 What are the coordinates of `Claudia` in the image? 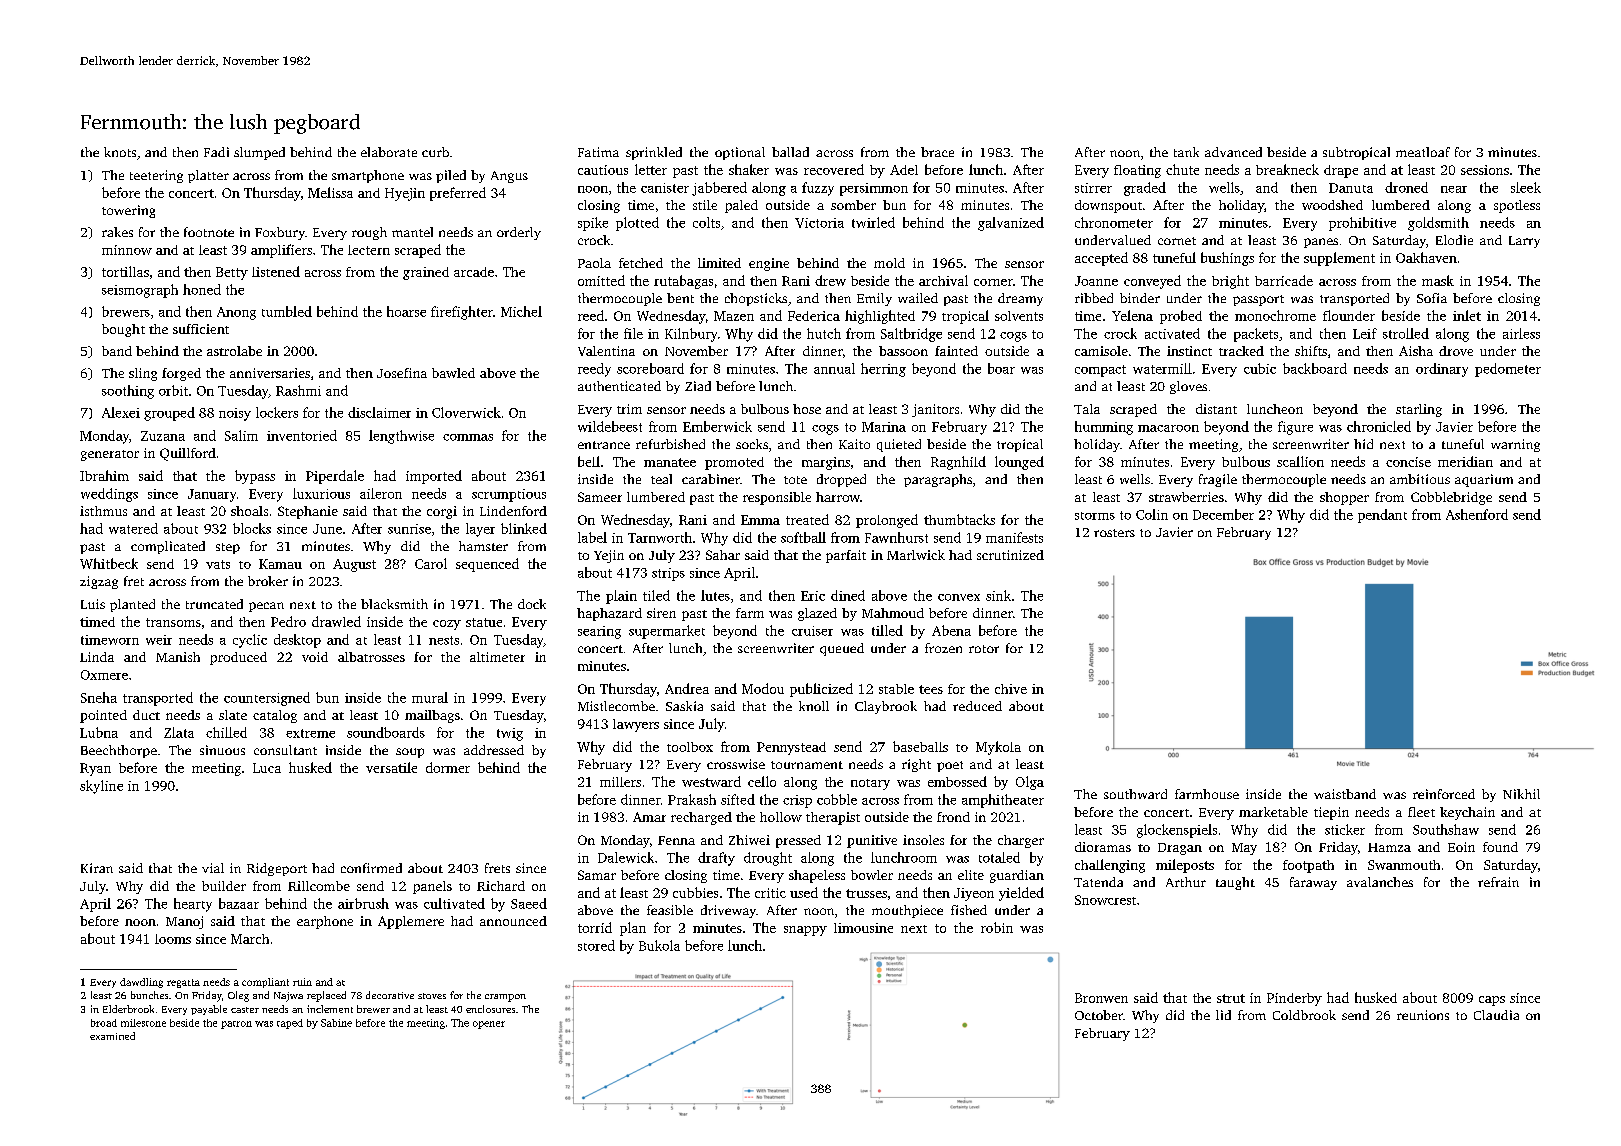 It's located at (1496, 1015).
